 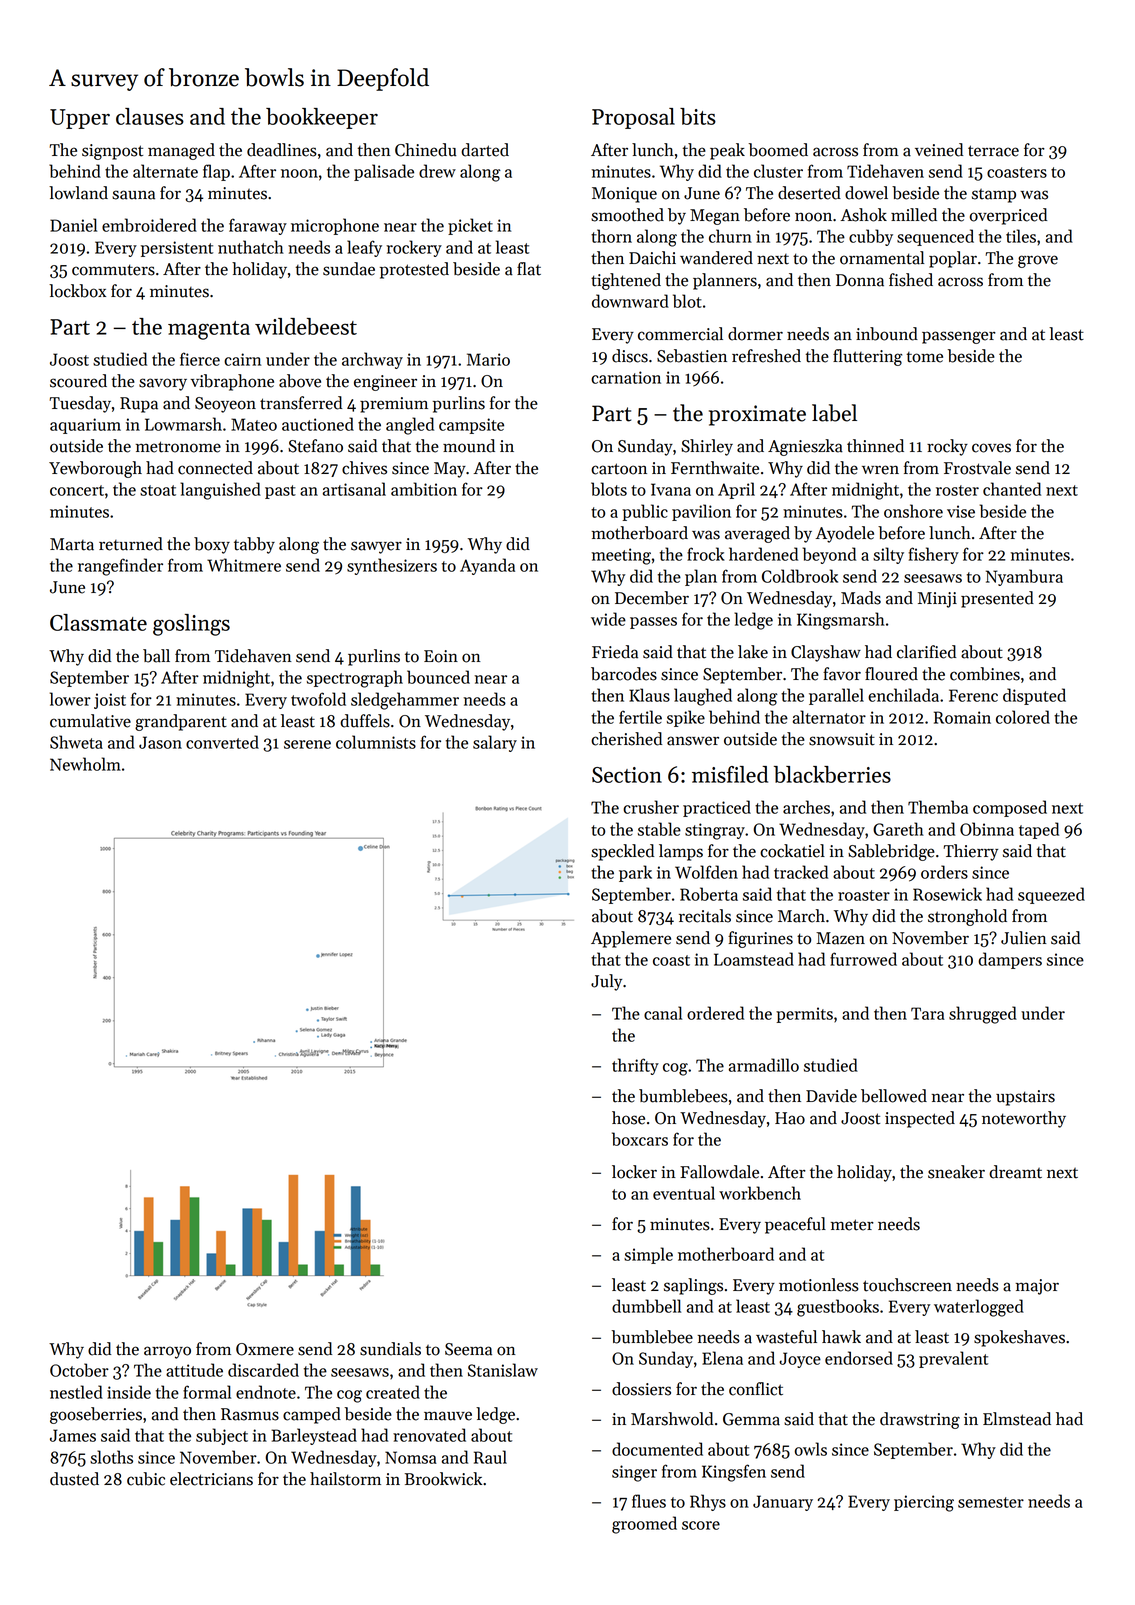 I want to click on bits, so click(x=698, y=116).
